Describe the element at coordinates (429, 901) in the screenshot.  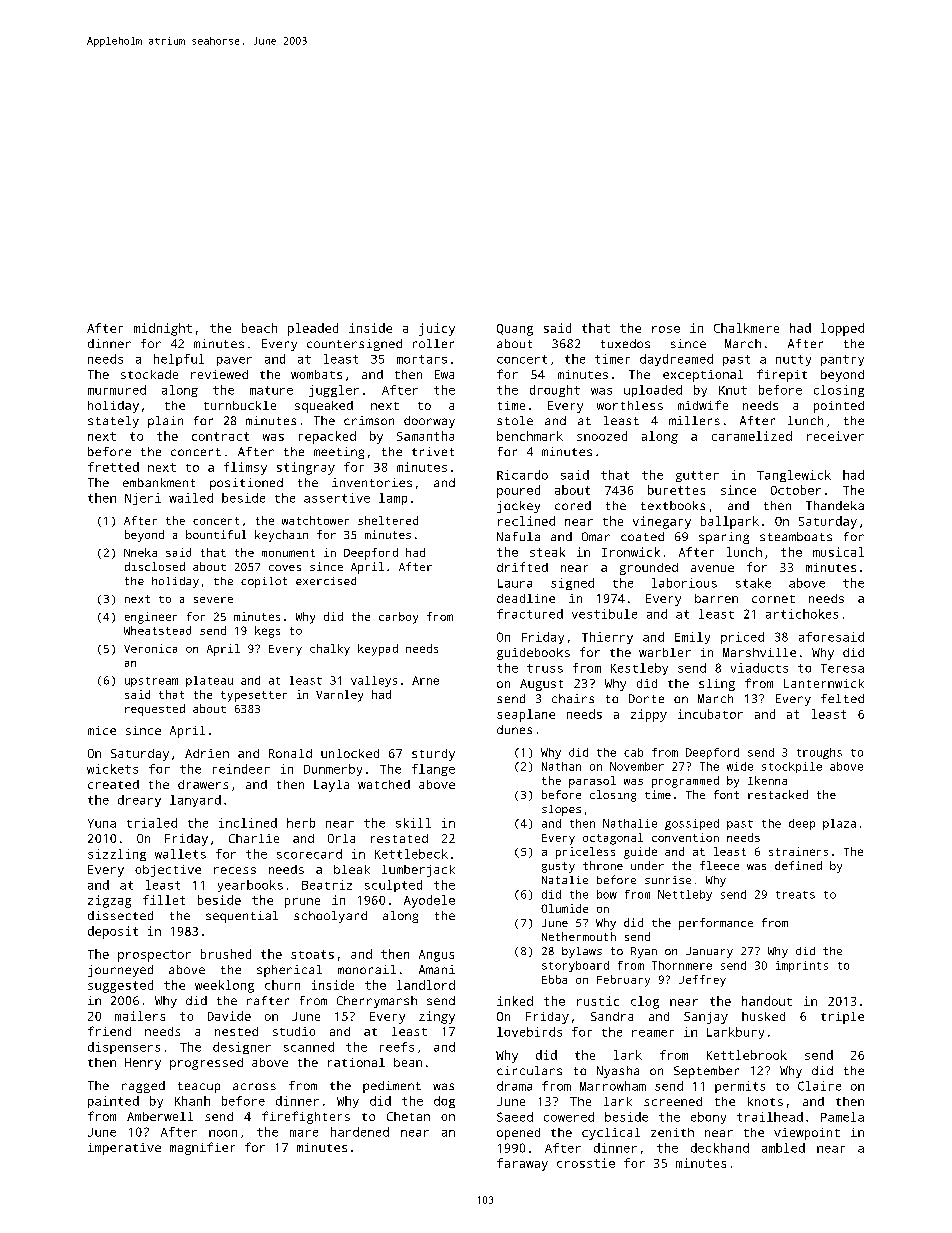
I see `Ayodele` at that location.
